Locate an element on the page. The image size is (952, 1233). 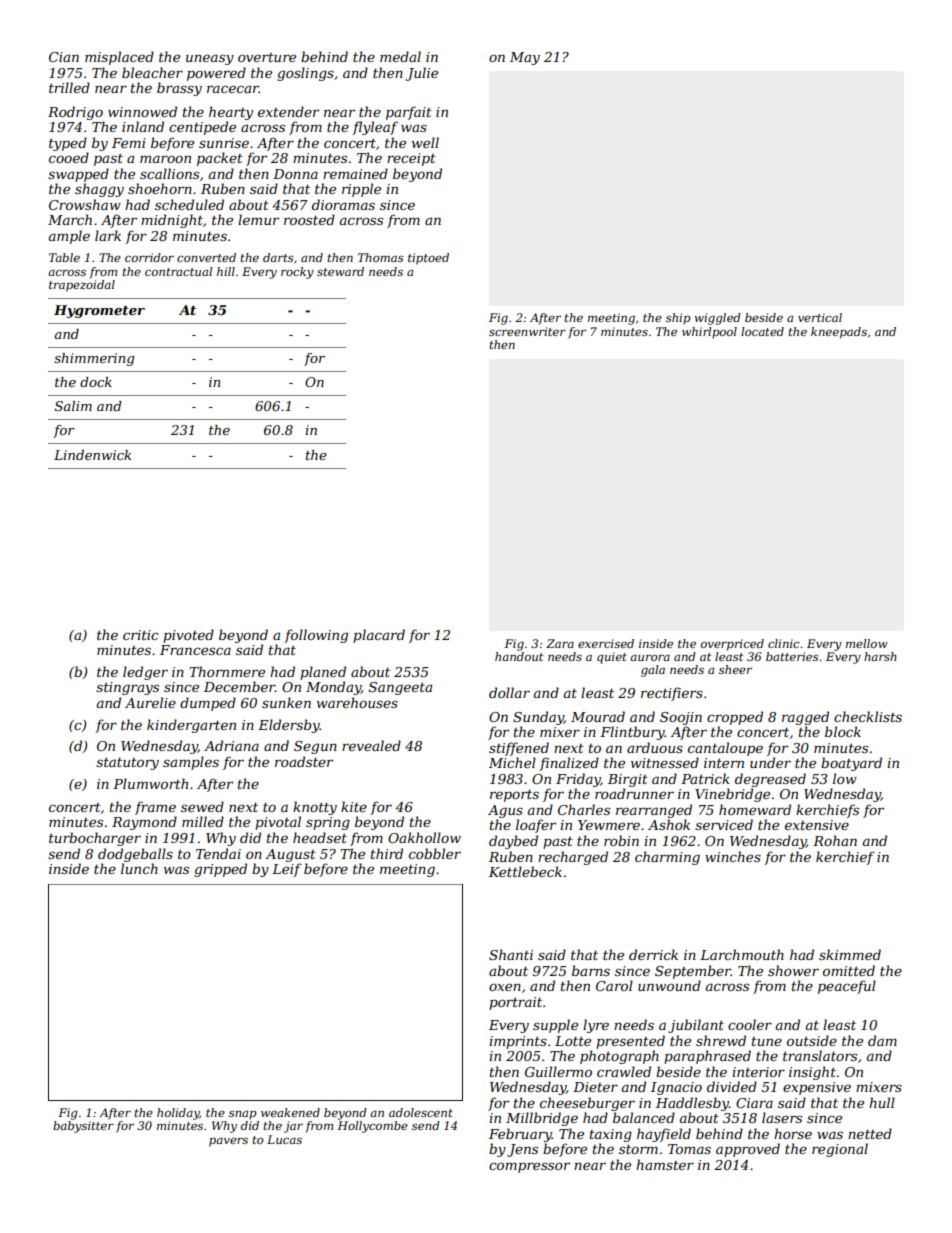
skimmed is located at coordinates (850, 954).
